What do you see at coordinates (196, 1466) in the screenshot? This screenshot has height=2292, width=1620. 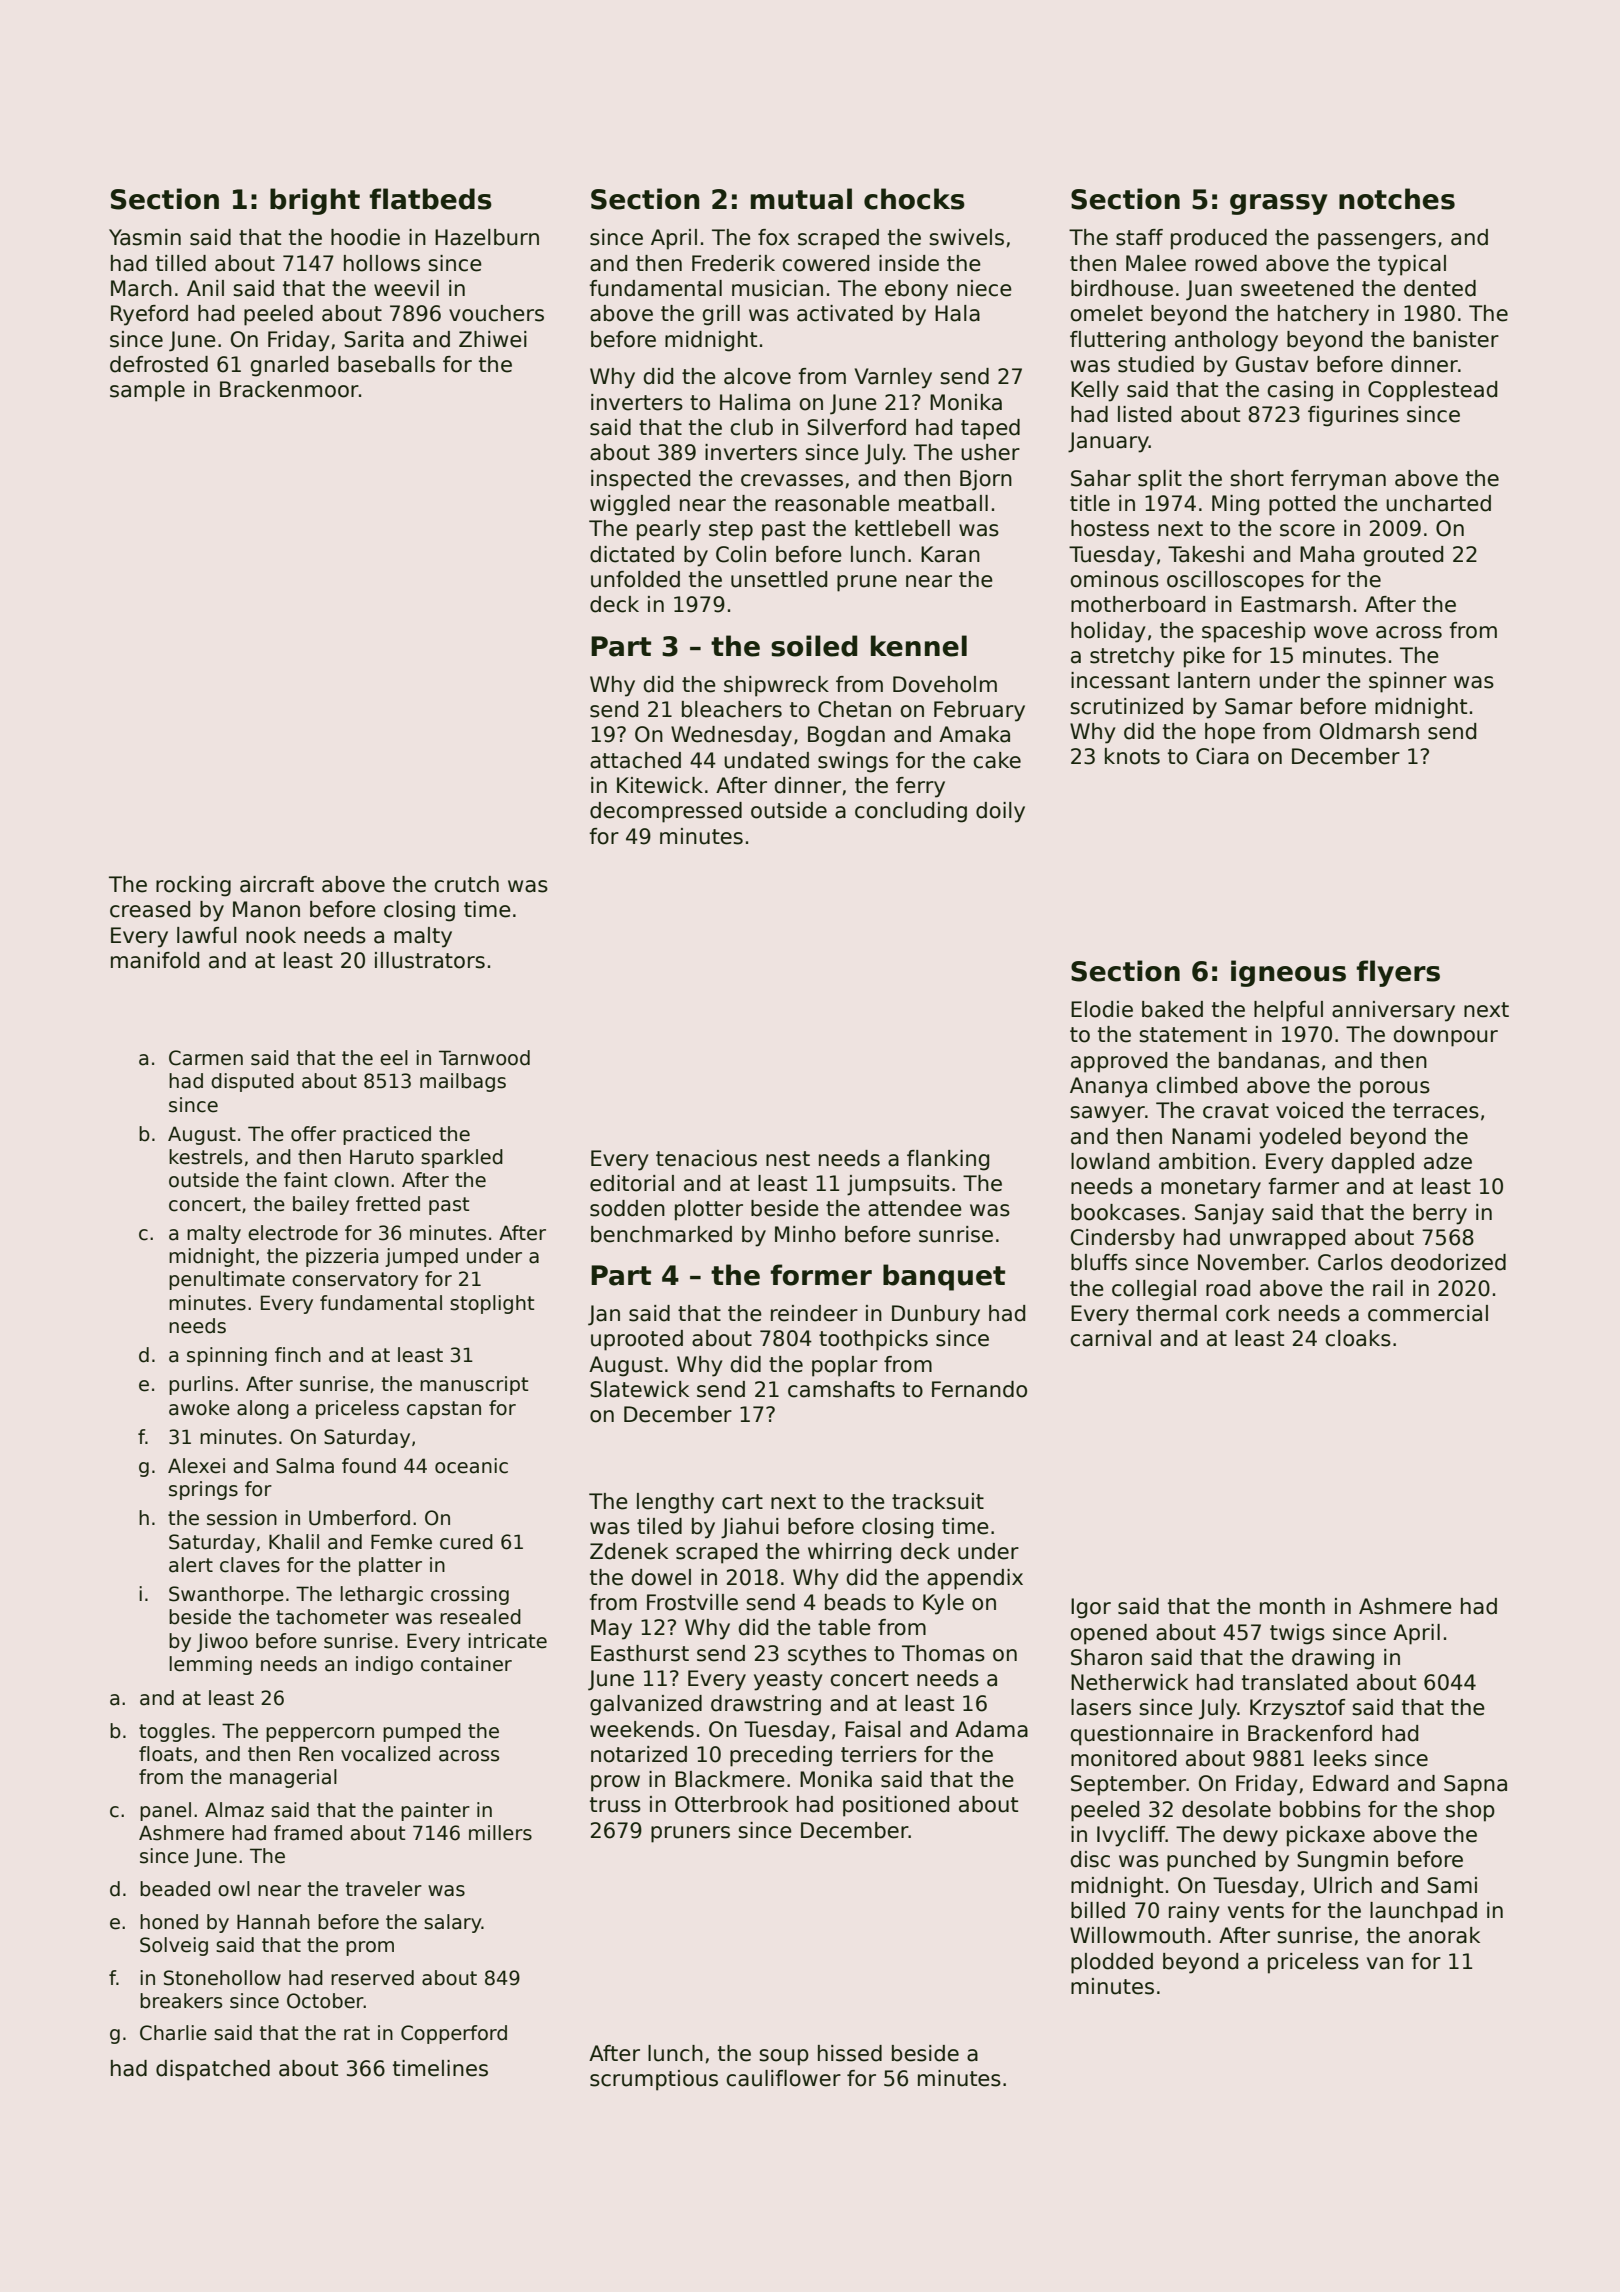 I see `Alexei` at bounding box center [196, 1466].
